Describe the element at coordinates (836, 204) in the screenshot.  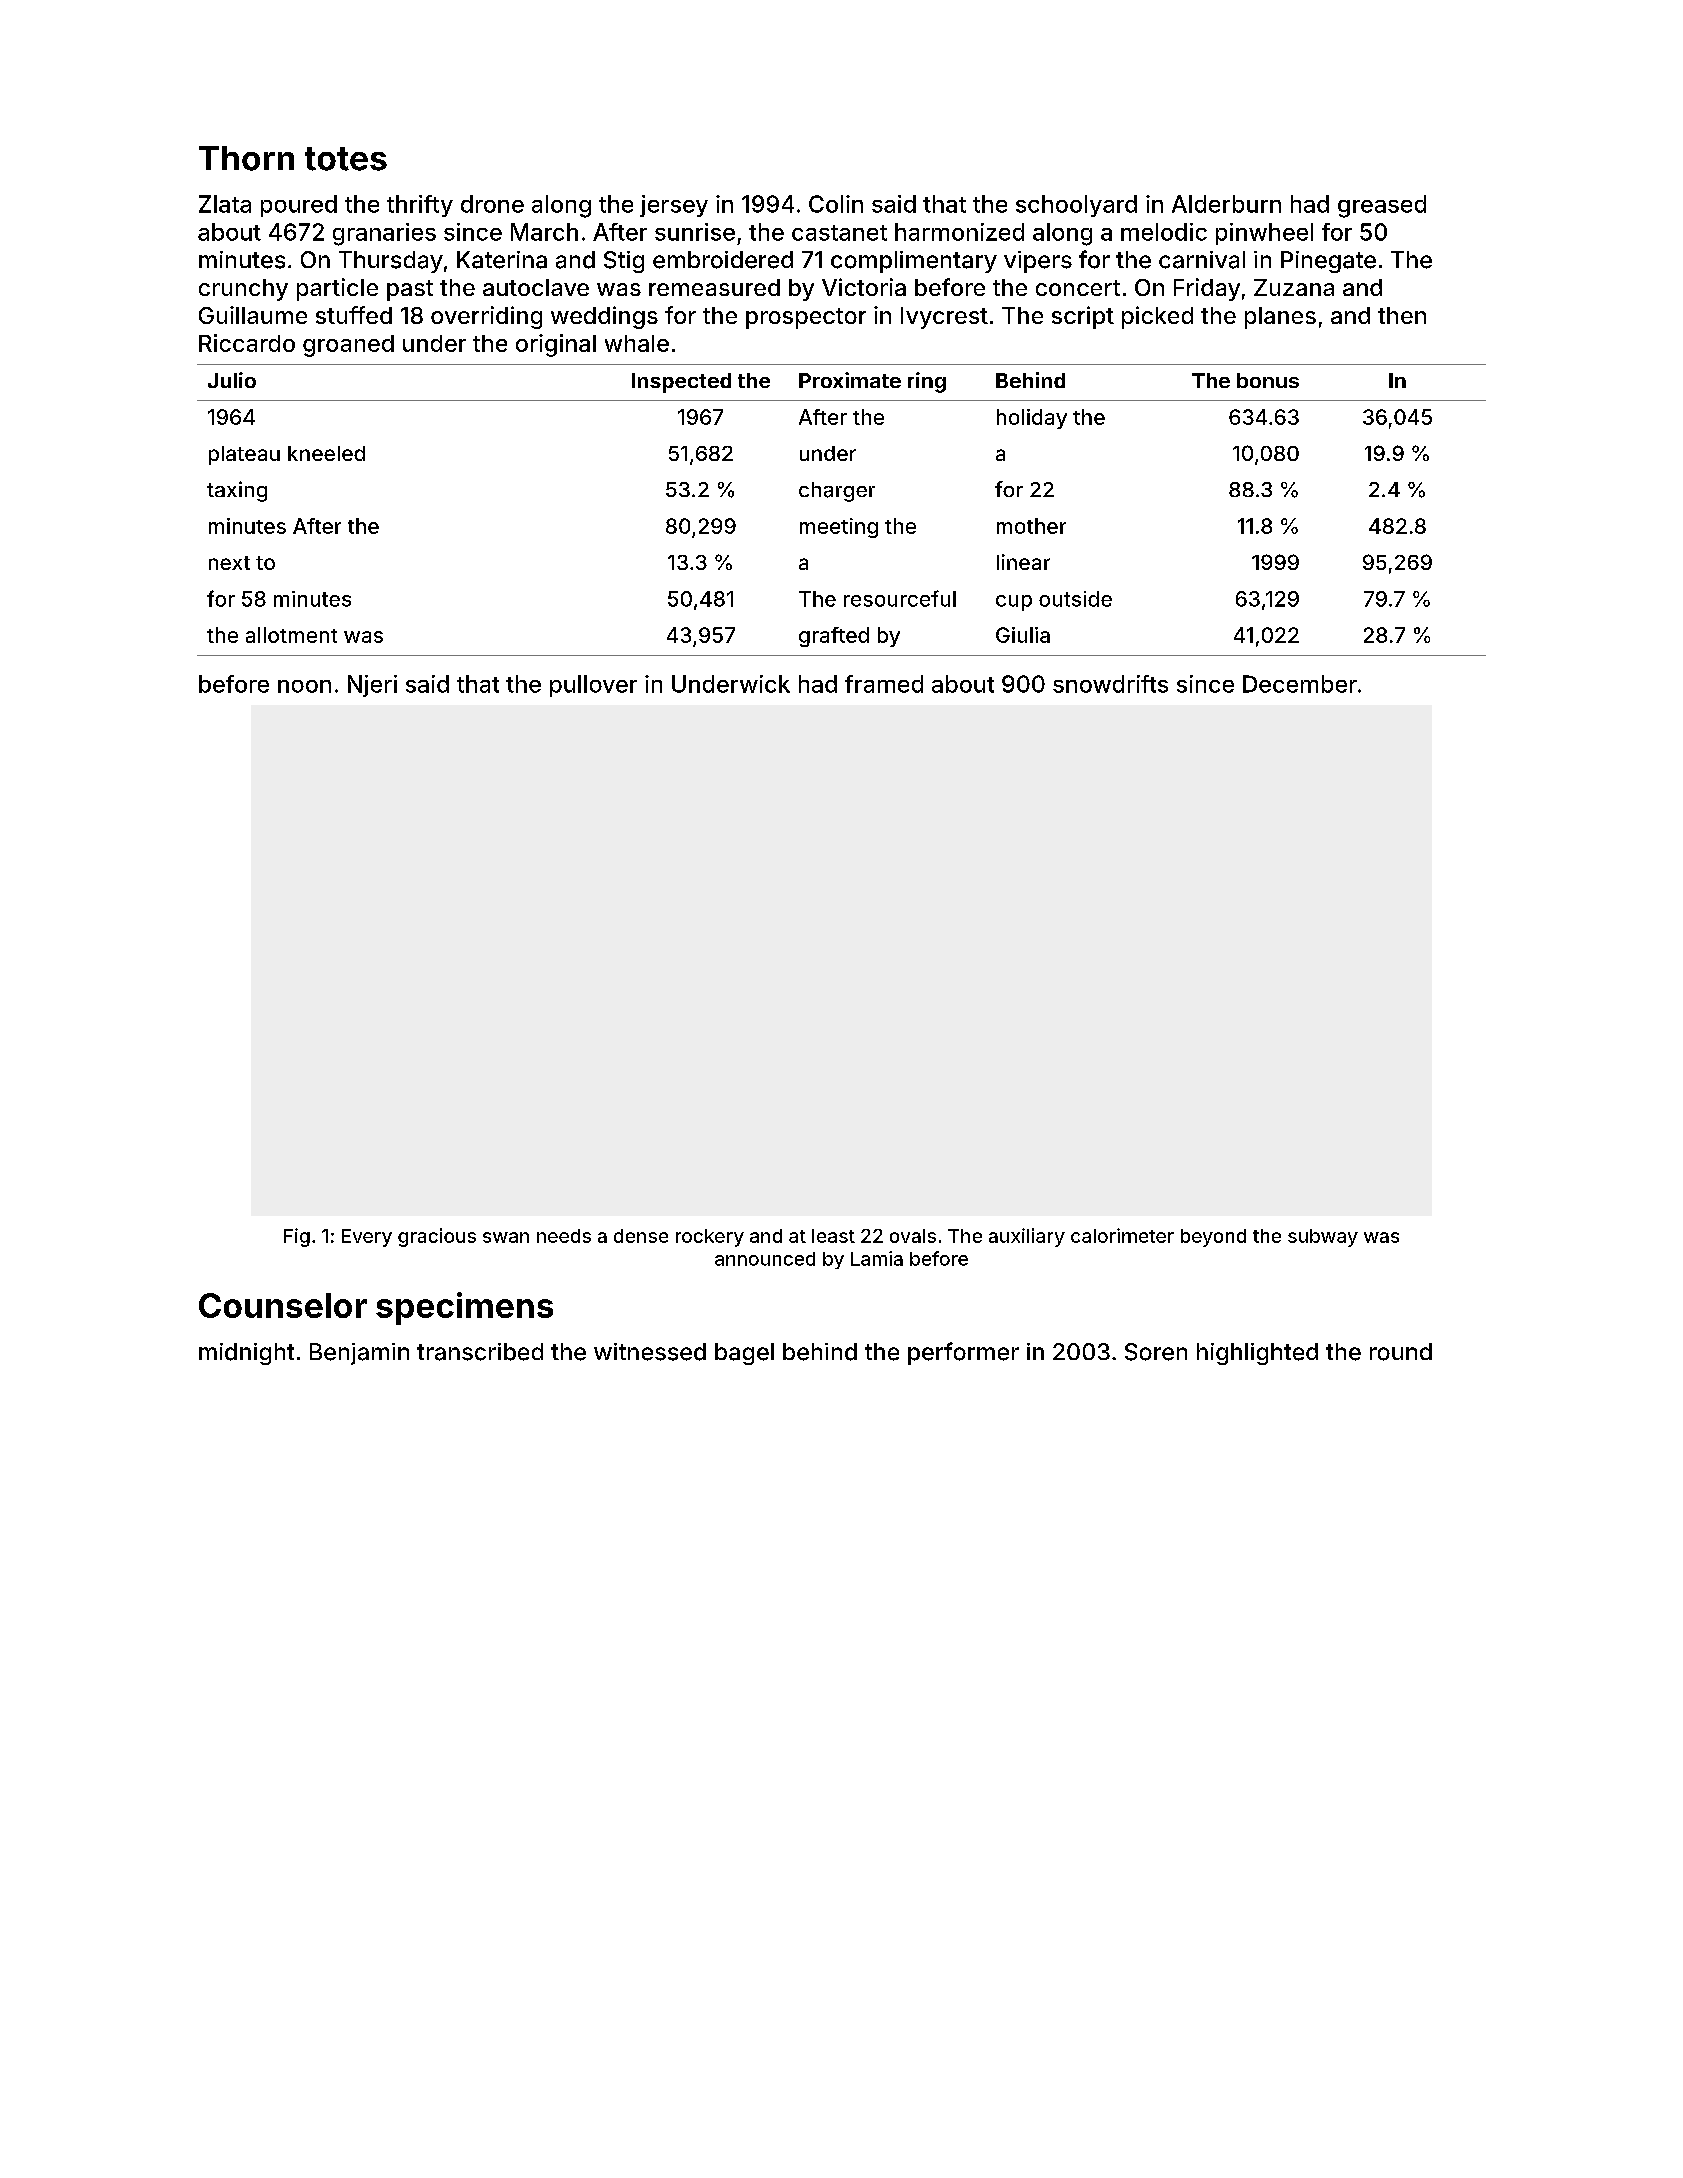
I see `Colin` at that location.
